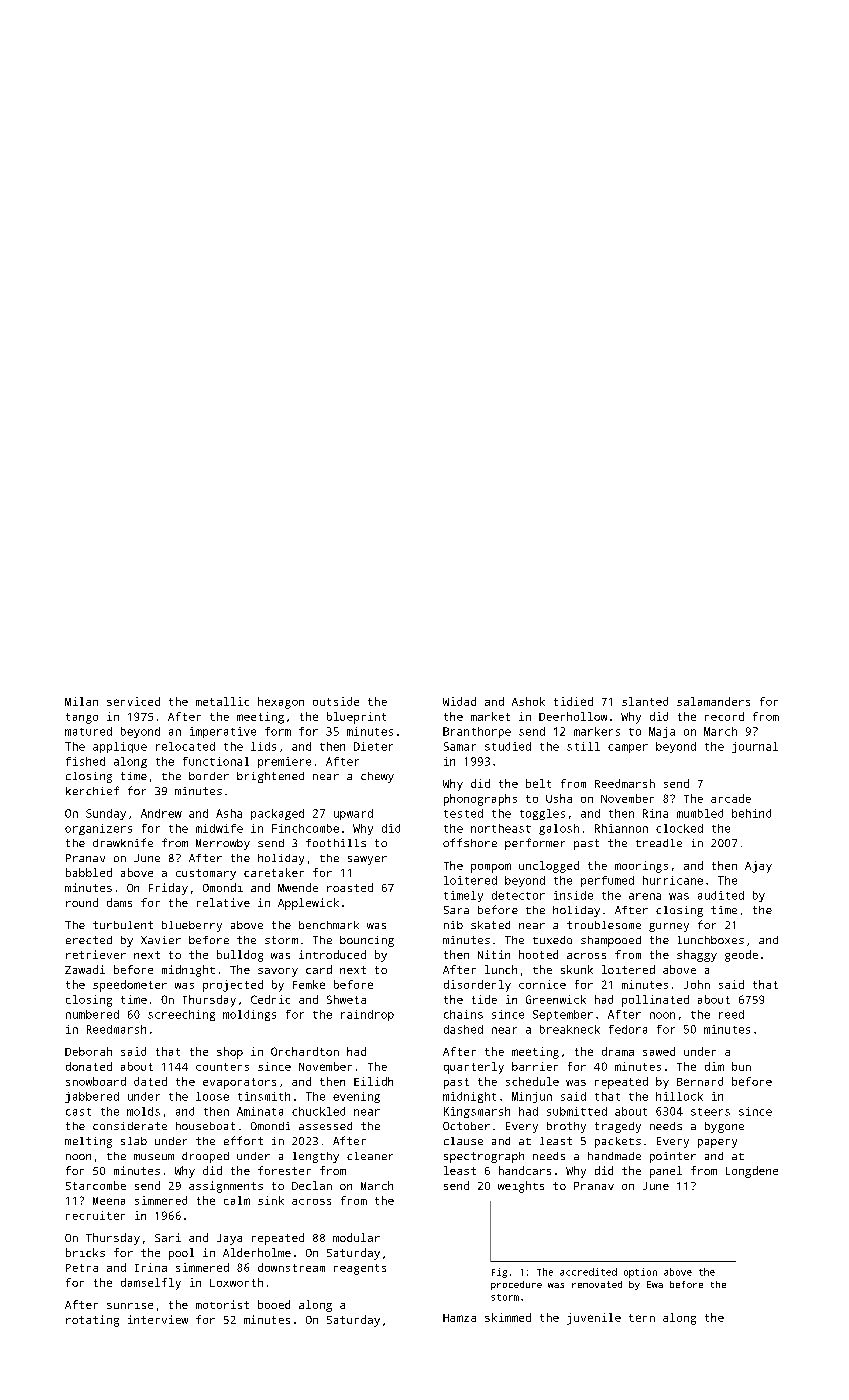 Image resolution: width=849 pixels, height=1400 pixels. What do you see at coordinates (459, 1318) in the image?
I see `Hamza` at bounding box center [459, 1318].
